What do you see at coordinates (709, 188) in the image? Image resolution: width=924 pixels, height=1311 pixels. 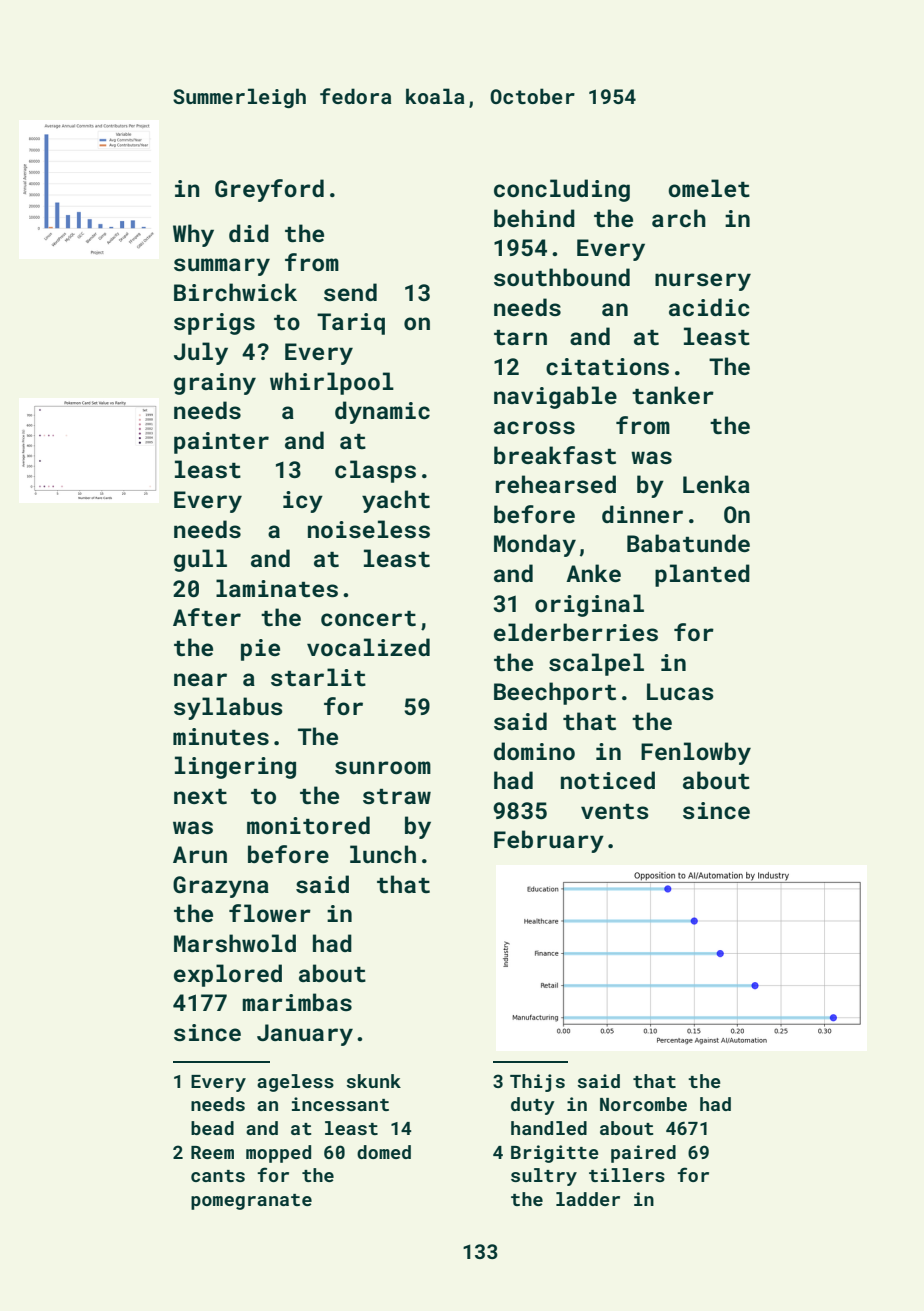 I see `omelet` at bounding box center [709, 188].
